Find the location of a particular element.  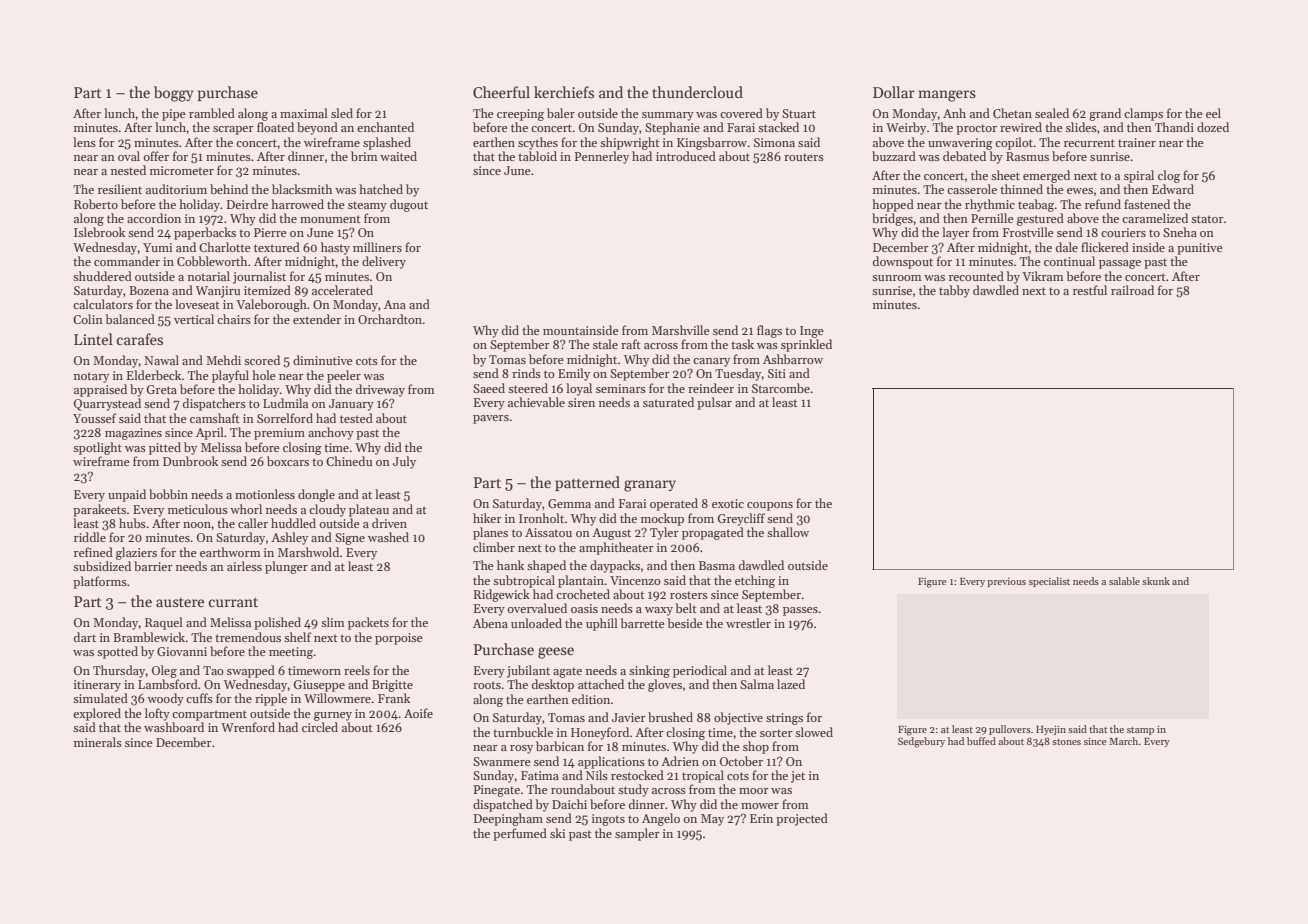

lens is located at coordinates (84, 142).
